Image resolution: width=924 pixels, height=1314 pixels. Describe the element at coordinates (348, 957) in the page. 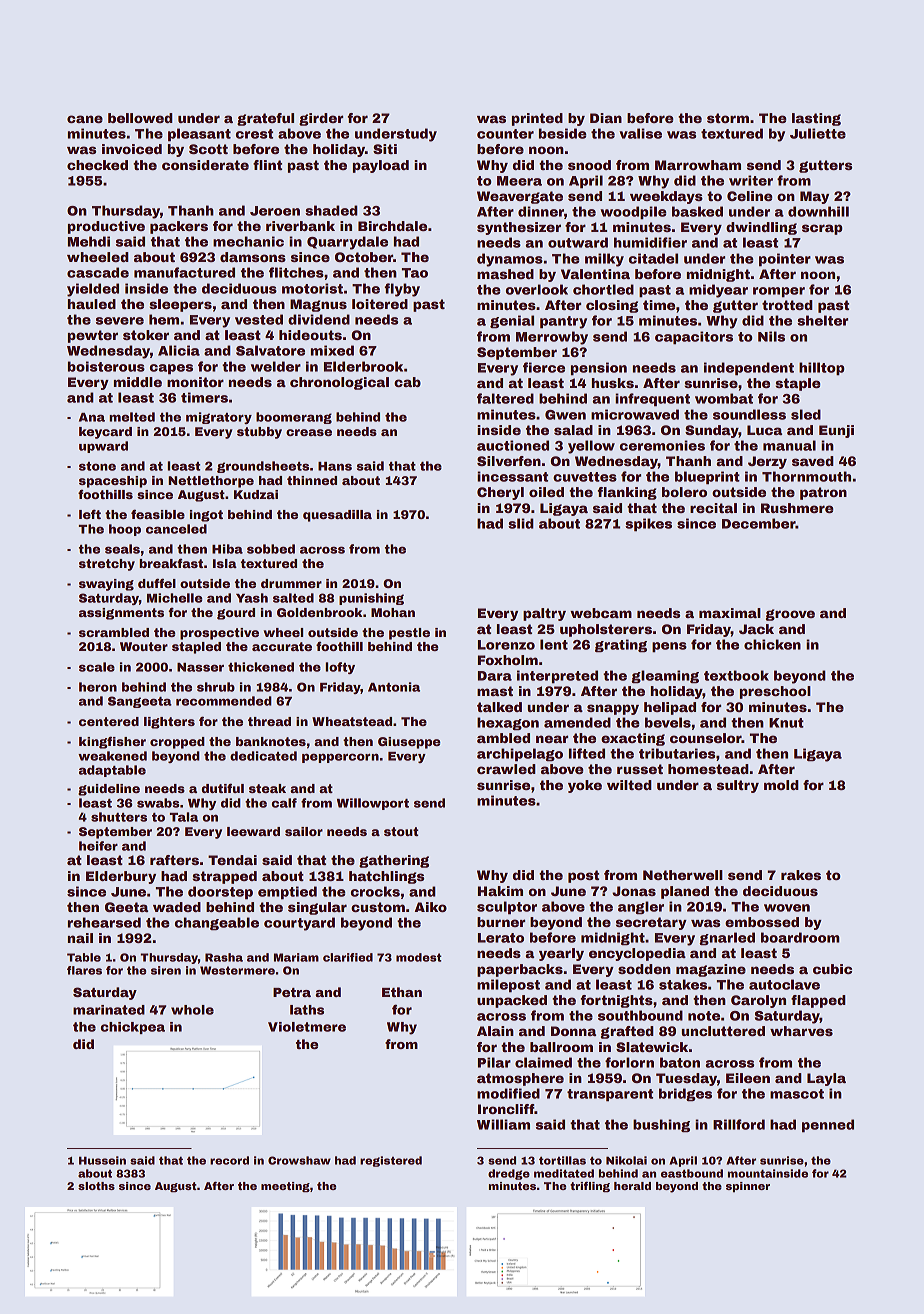

I see `clarified` at that location.
